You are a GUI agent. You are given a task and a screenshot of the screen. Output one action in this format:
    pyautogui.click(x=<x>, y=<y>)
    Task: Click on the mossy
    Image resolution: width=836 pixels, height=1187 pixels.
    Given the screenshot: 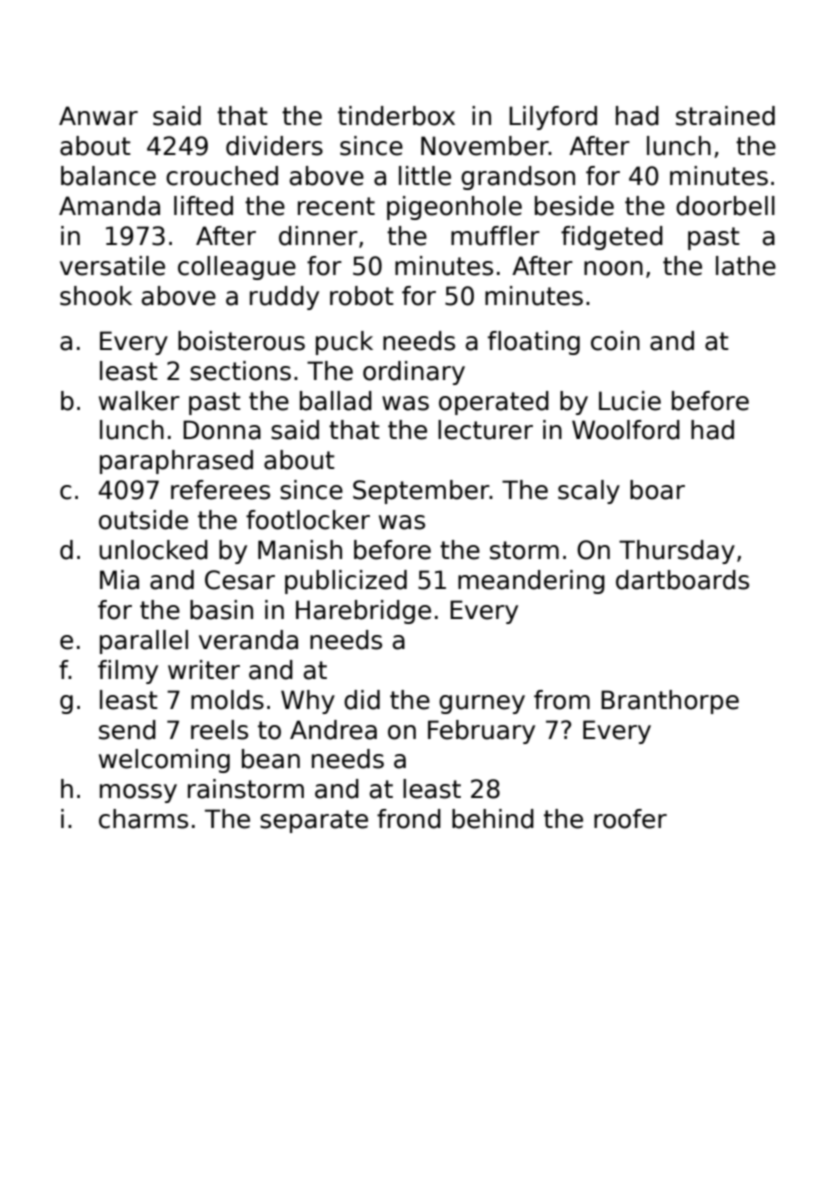 What is the action you would take?
    pyautogui.click(x=138, y=793)
